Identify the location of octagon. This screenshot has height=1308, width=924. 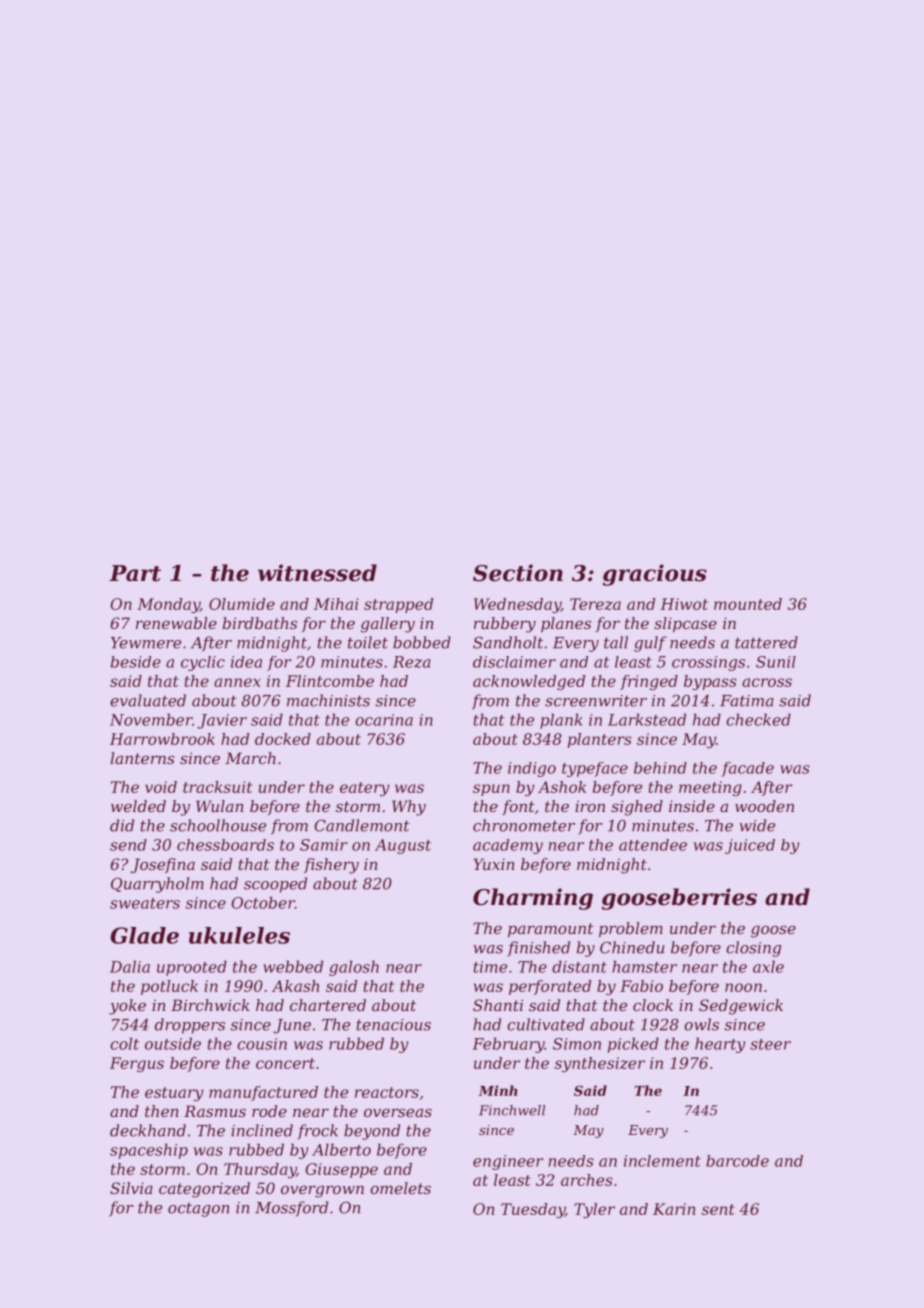
(198, 1209).
